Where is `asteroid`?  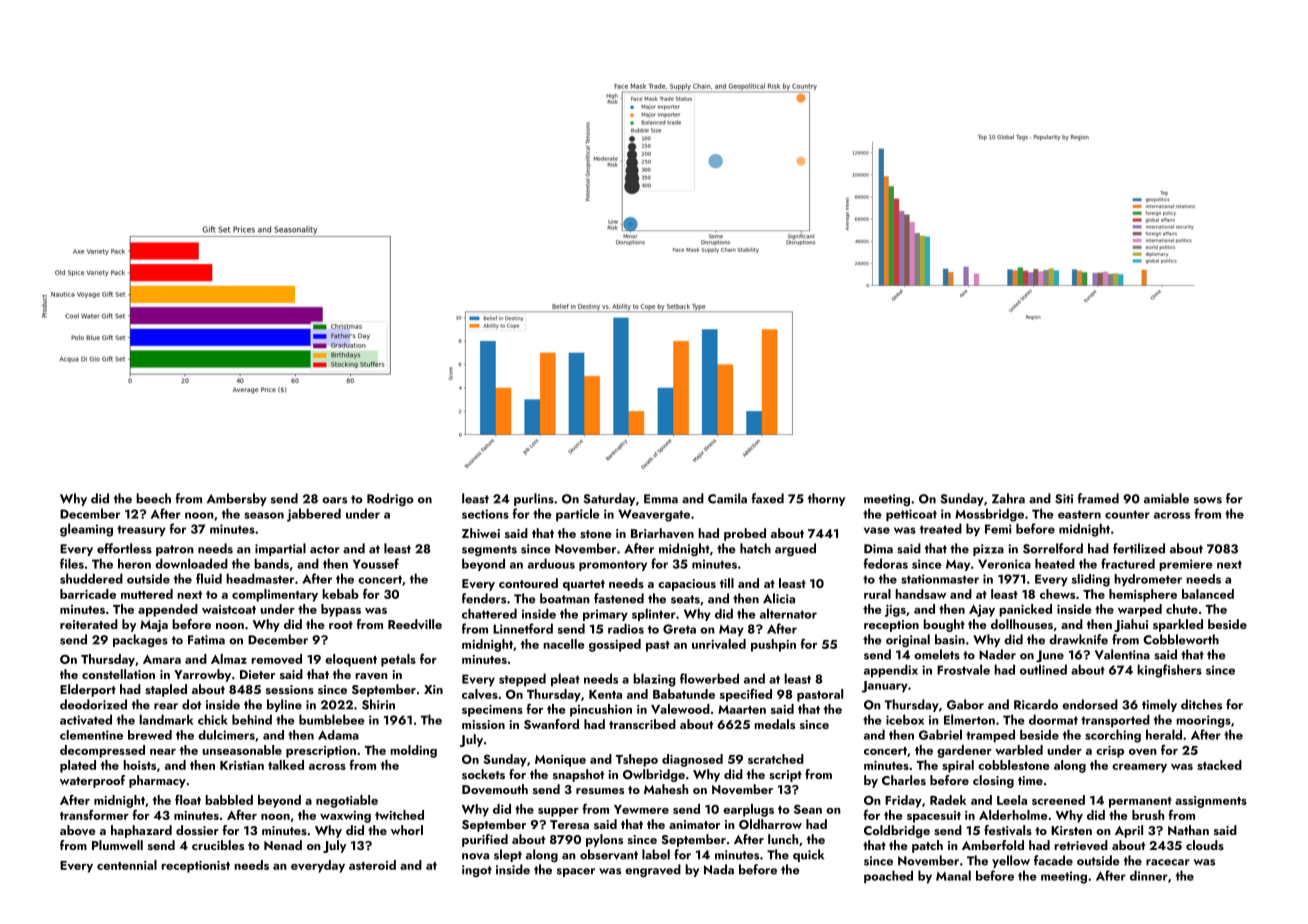
asteroid is located at coordinates (372, 865).
